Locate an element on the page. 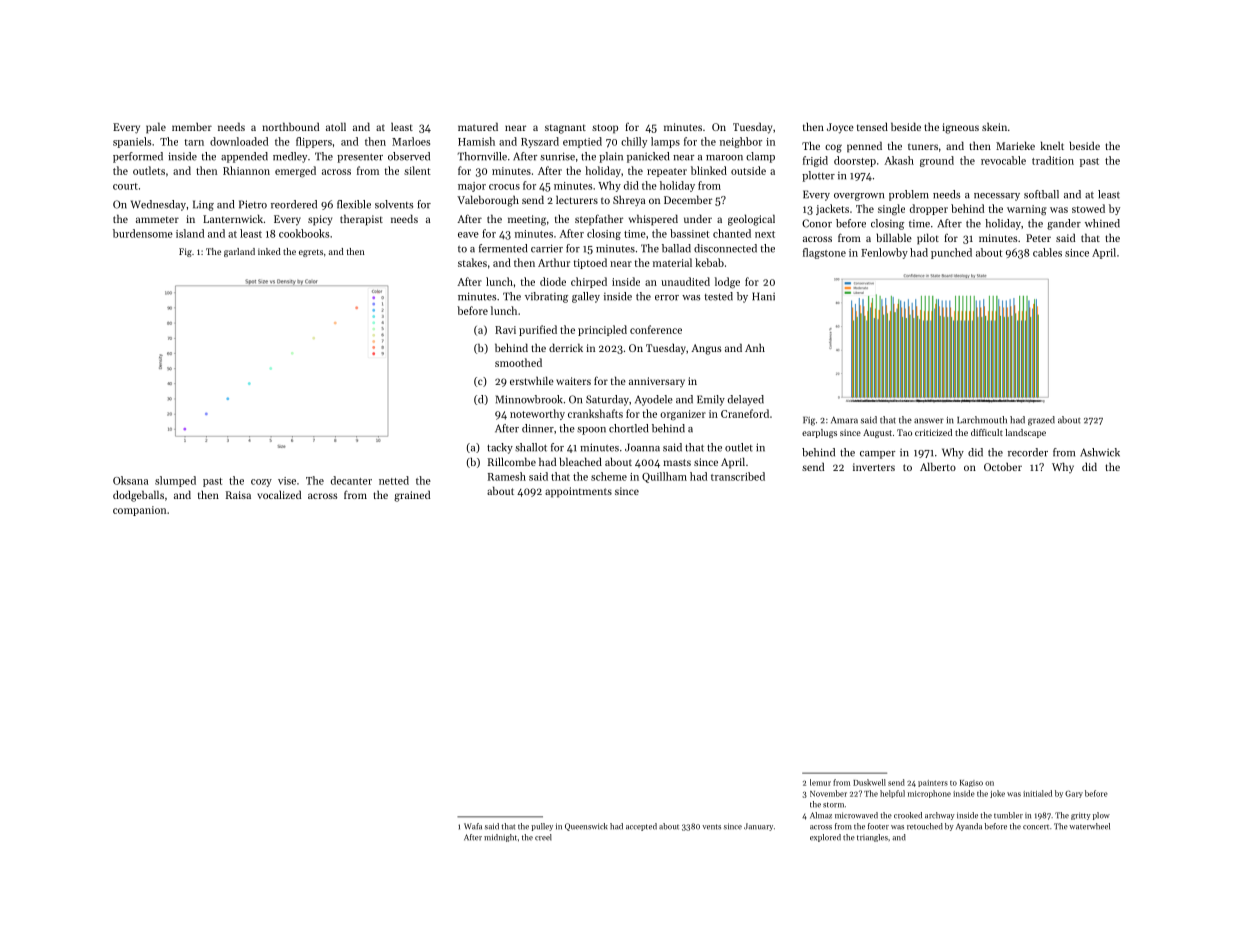 The height and width of the document is (952, 1233). tensed is located at coordinates (872, 126).
